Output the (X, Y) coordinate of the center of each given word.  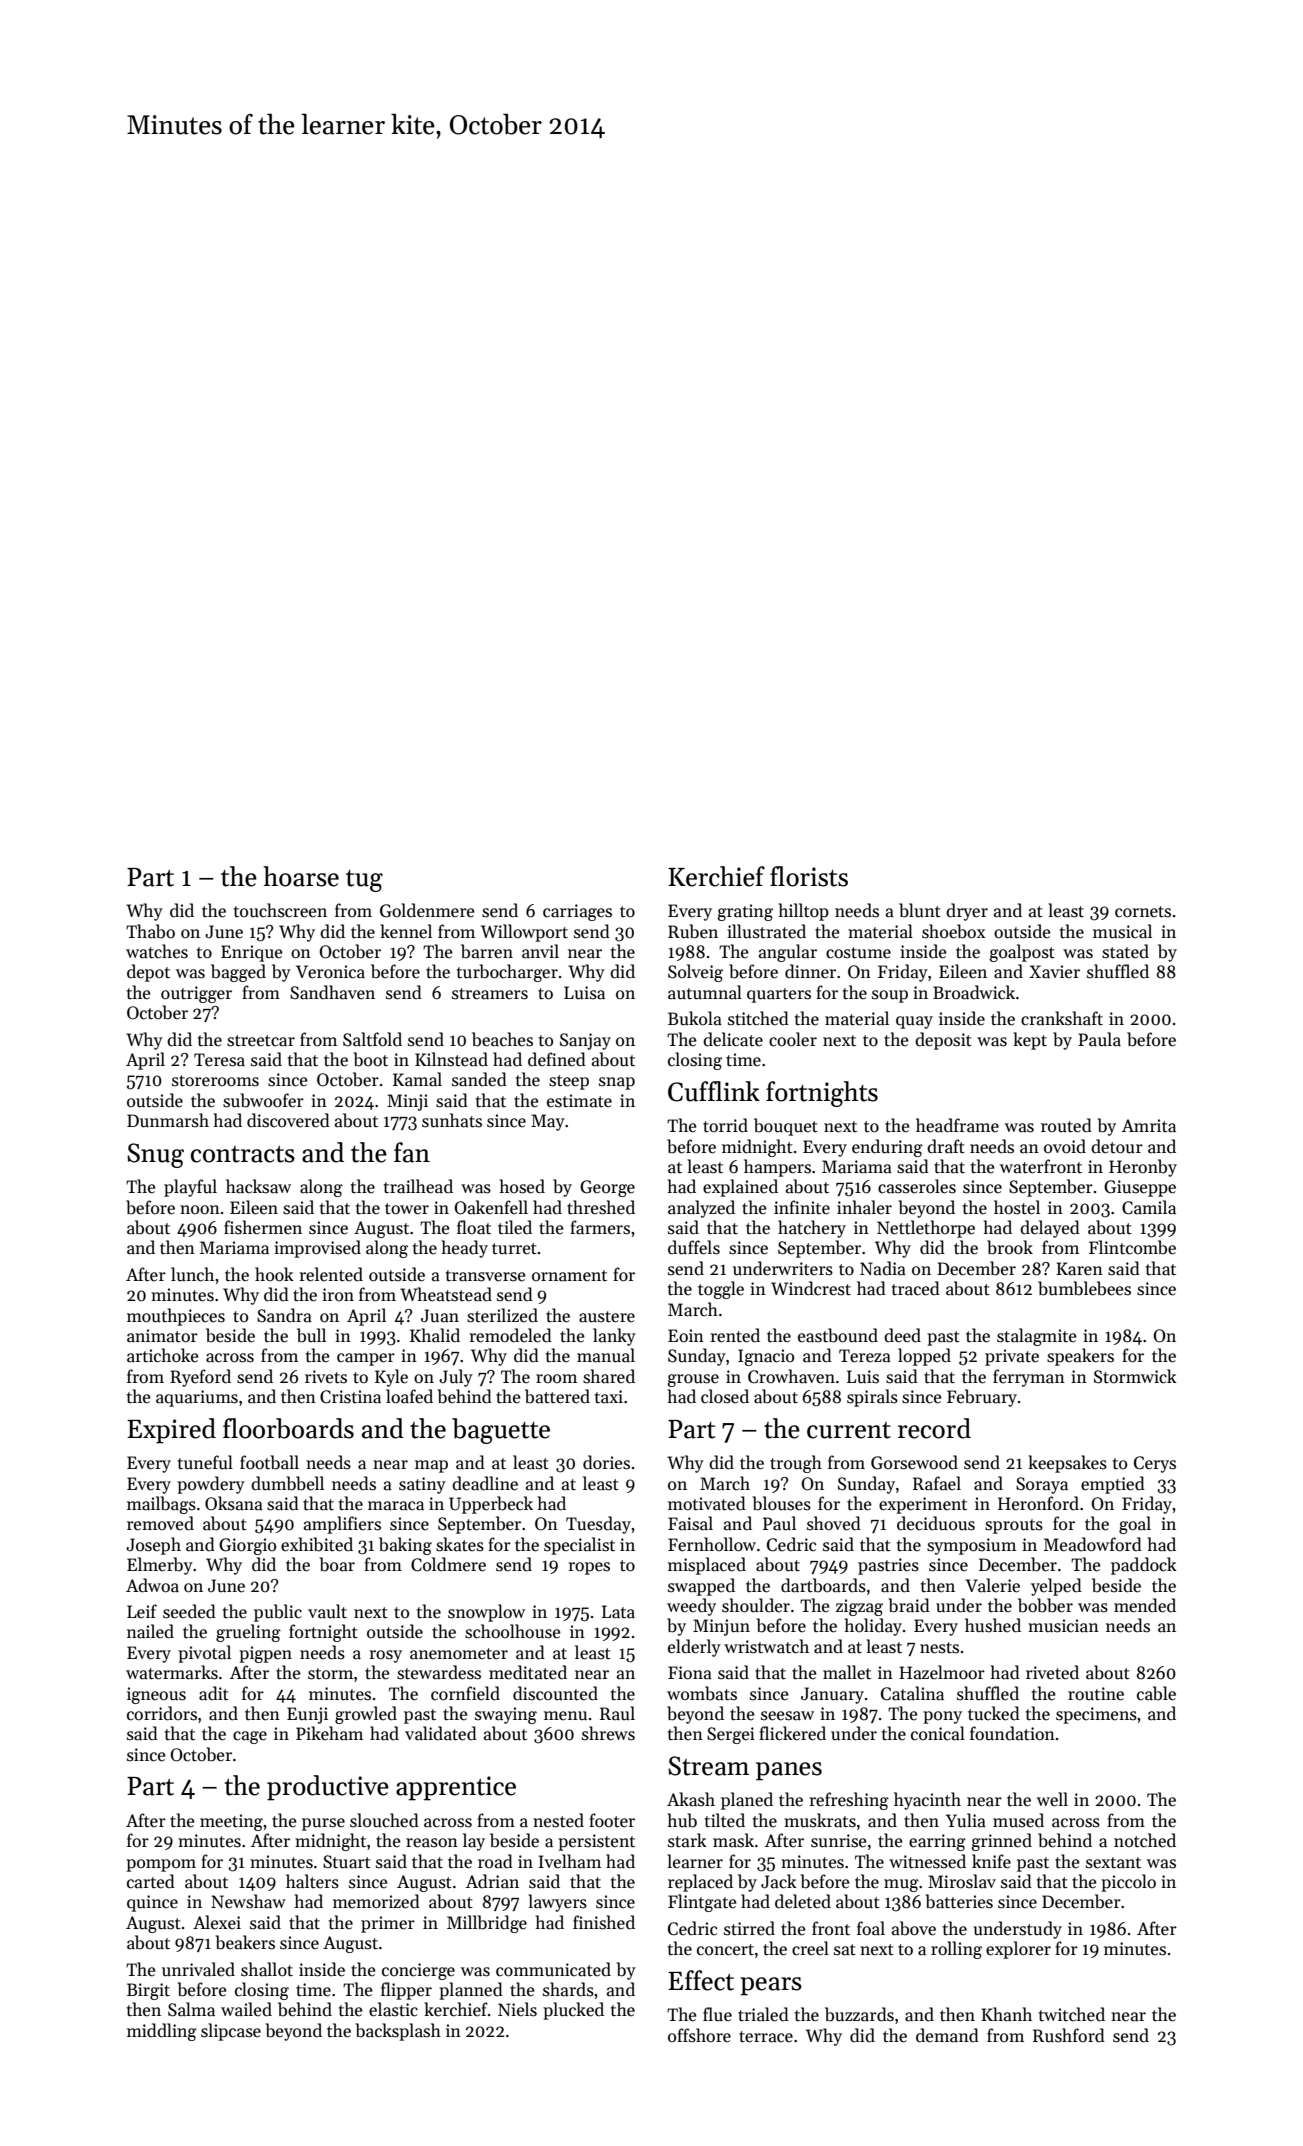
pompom (161, 1865)
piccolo (1128, 1883)
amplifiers (342, 1525)
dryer (967, 912)
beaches (502, 1039)
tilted (725, 1820)
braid (909, 1605)
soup (890, 996)
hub (682, 1820)
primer (388, 1924)
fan (412, 1152)
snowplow (486, 1613)
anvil (540, 951)
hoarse (301, 876)
